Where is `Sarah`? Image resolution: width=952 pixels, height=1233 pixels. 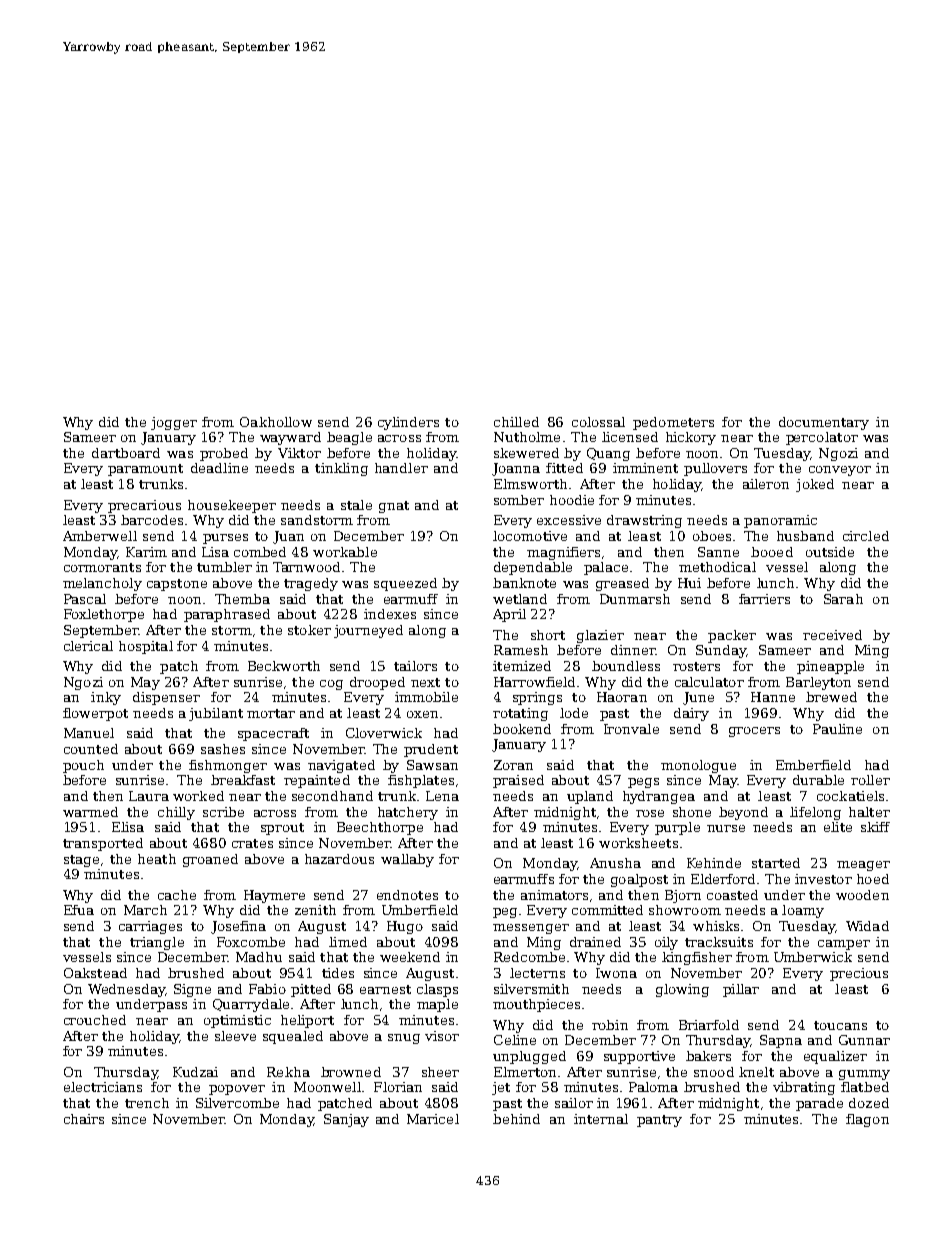 Sarah is located at coordinates (843, 599).
